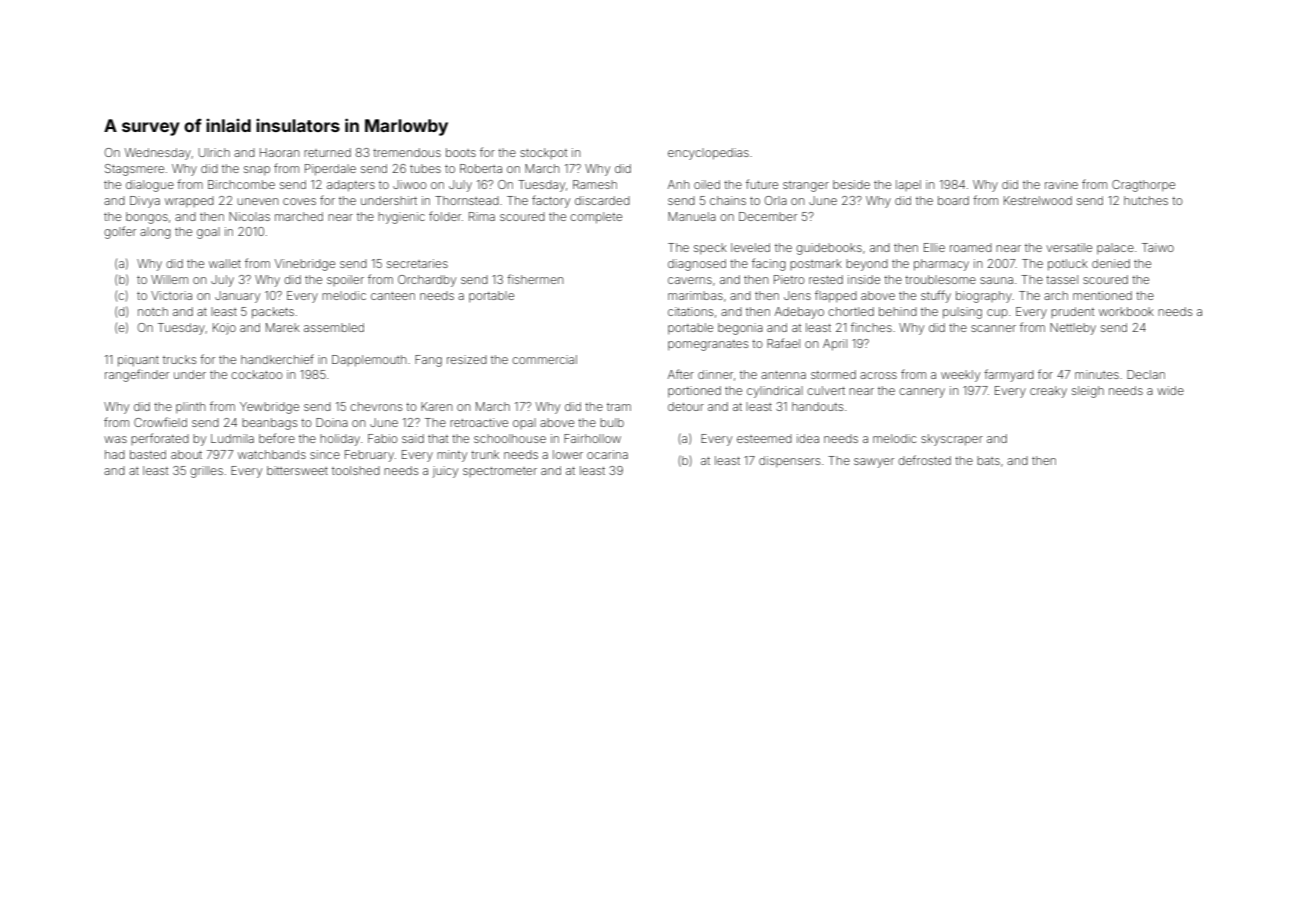 Image resolution: width=1308 pixels, height=924 pixels. What do you see at coordinates (138, 361) in the page?
I see `piquant` at bounding box center [138, 361].
